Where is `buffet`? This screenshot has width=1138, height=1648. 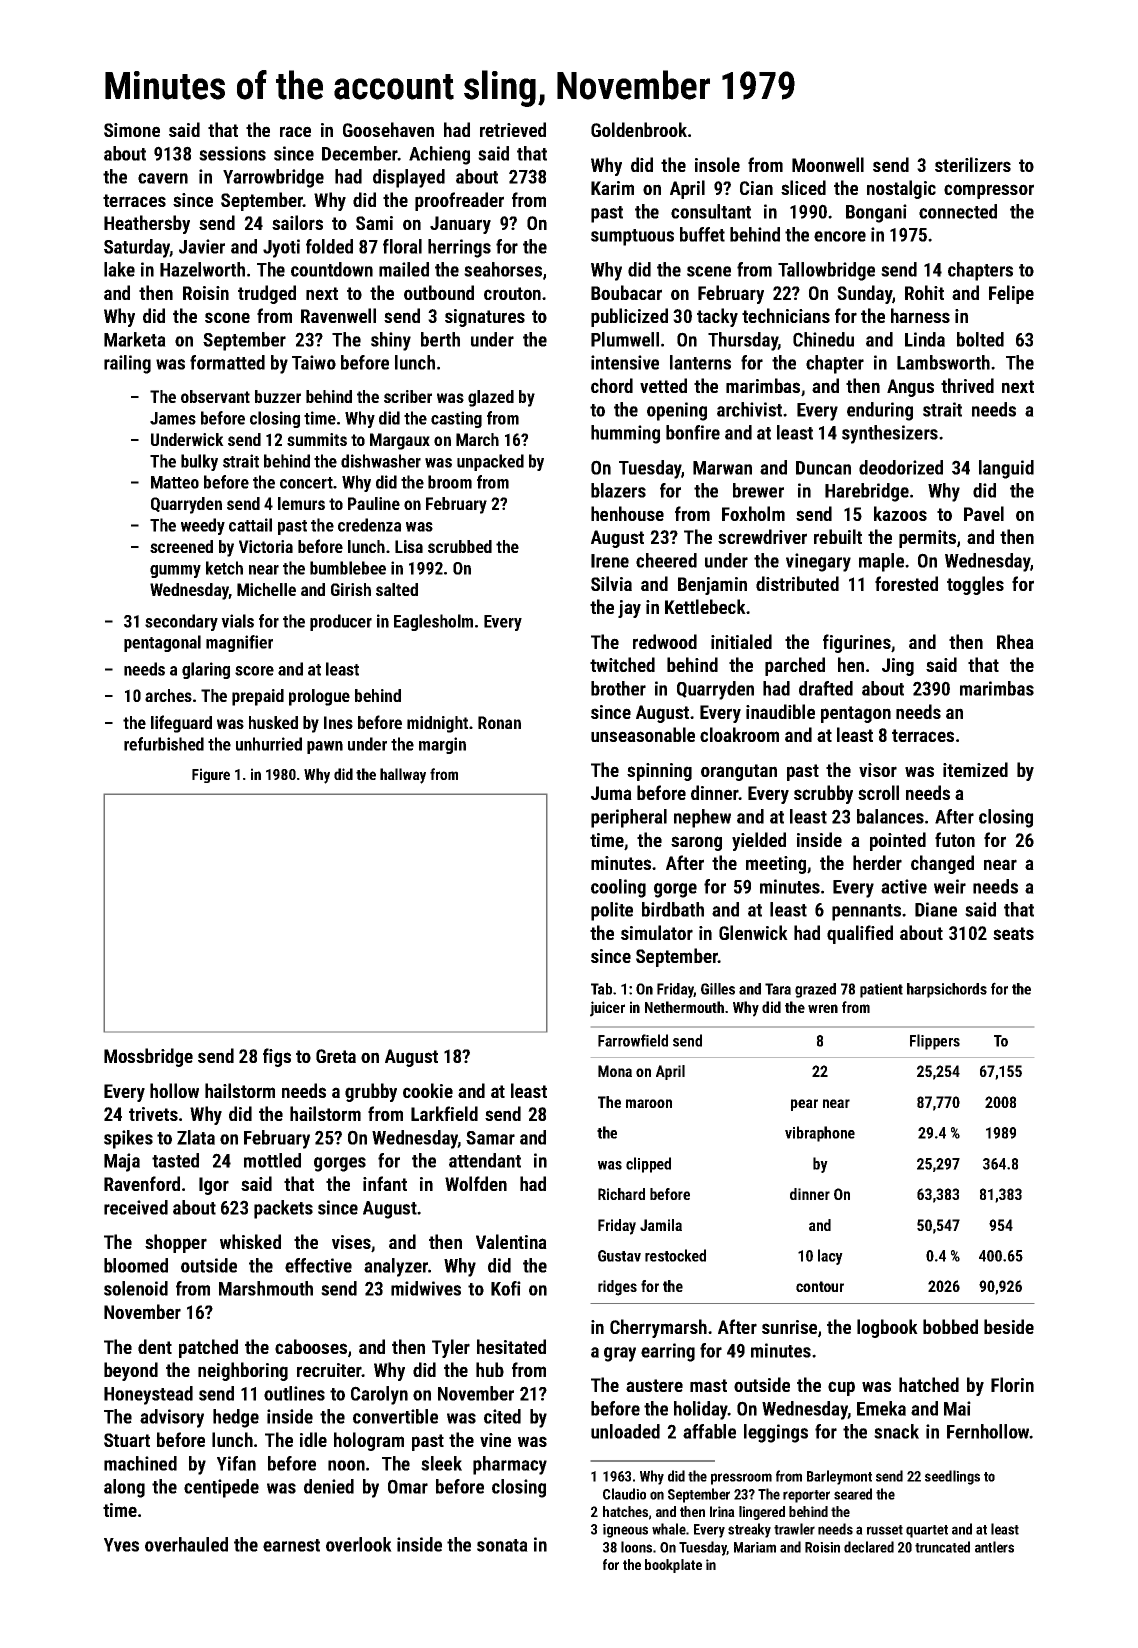
buffet is located at coordinates (702, 234).
